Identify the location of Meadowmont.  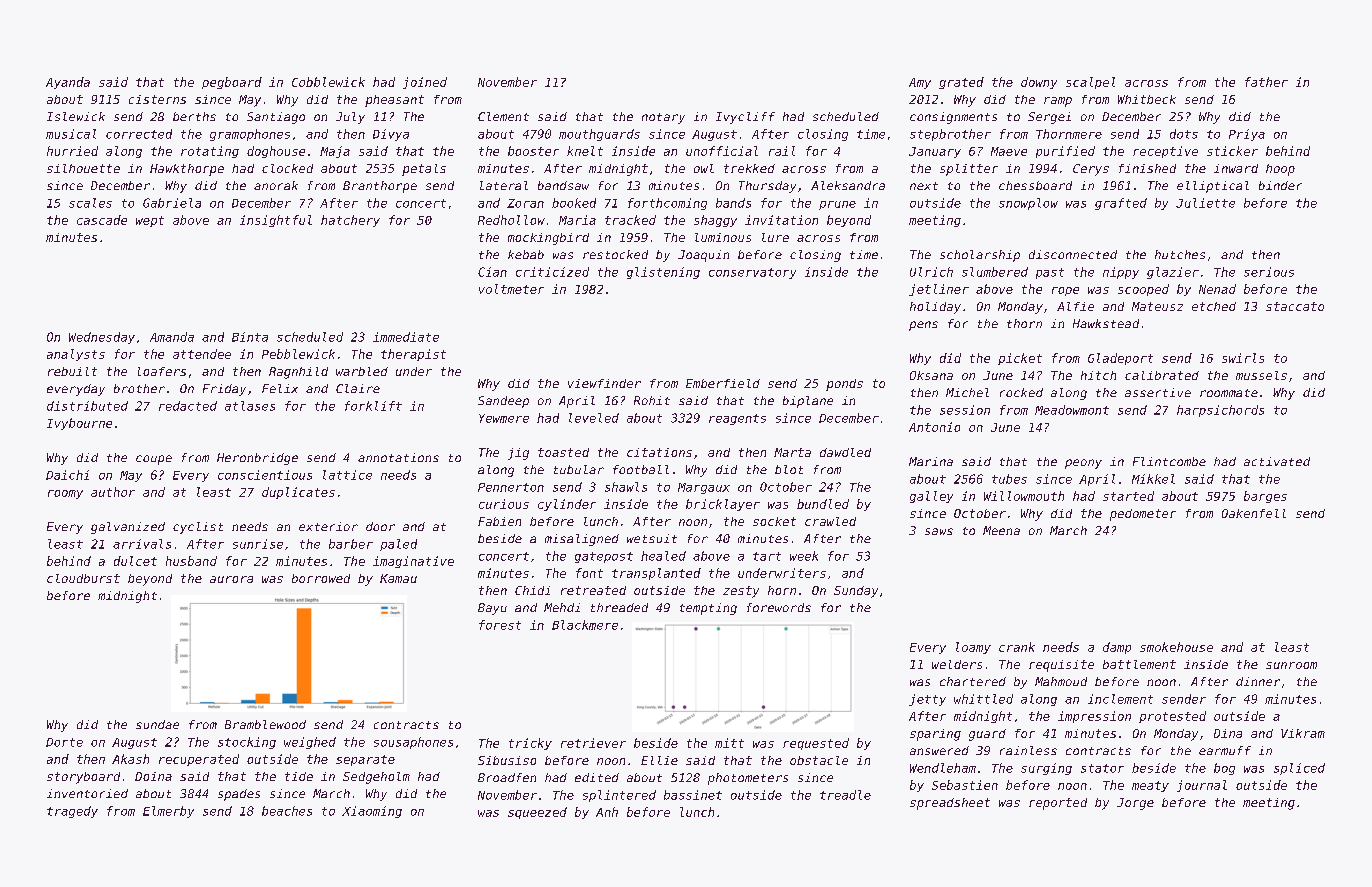
(1072, 410).
